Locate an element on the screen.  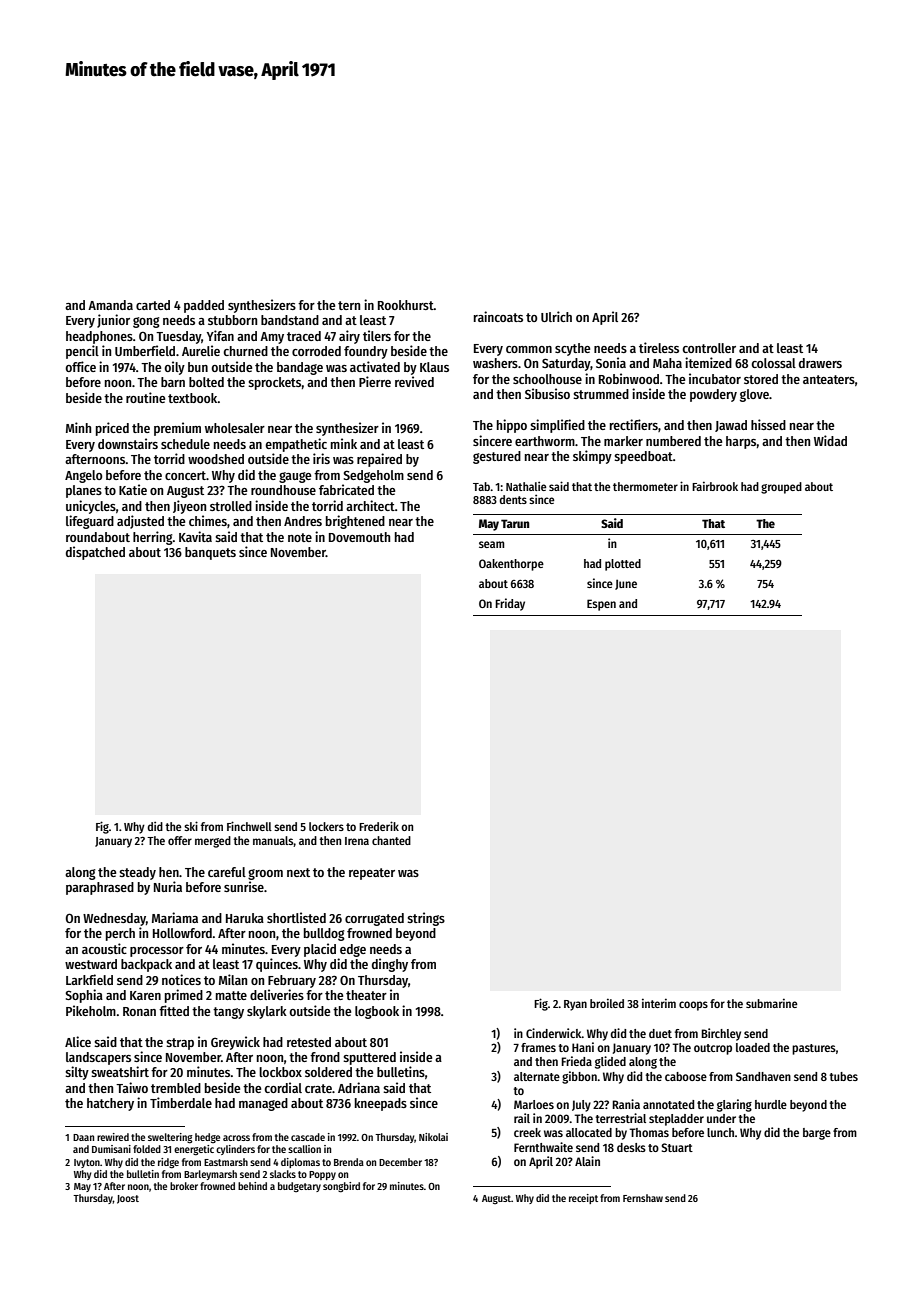
Yifan is located at coordinates (220, 335).
